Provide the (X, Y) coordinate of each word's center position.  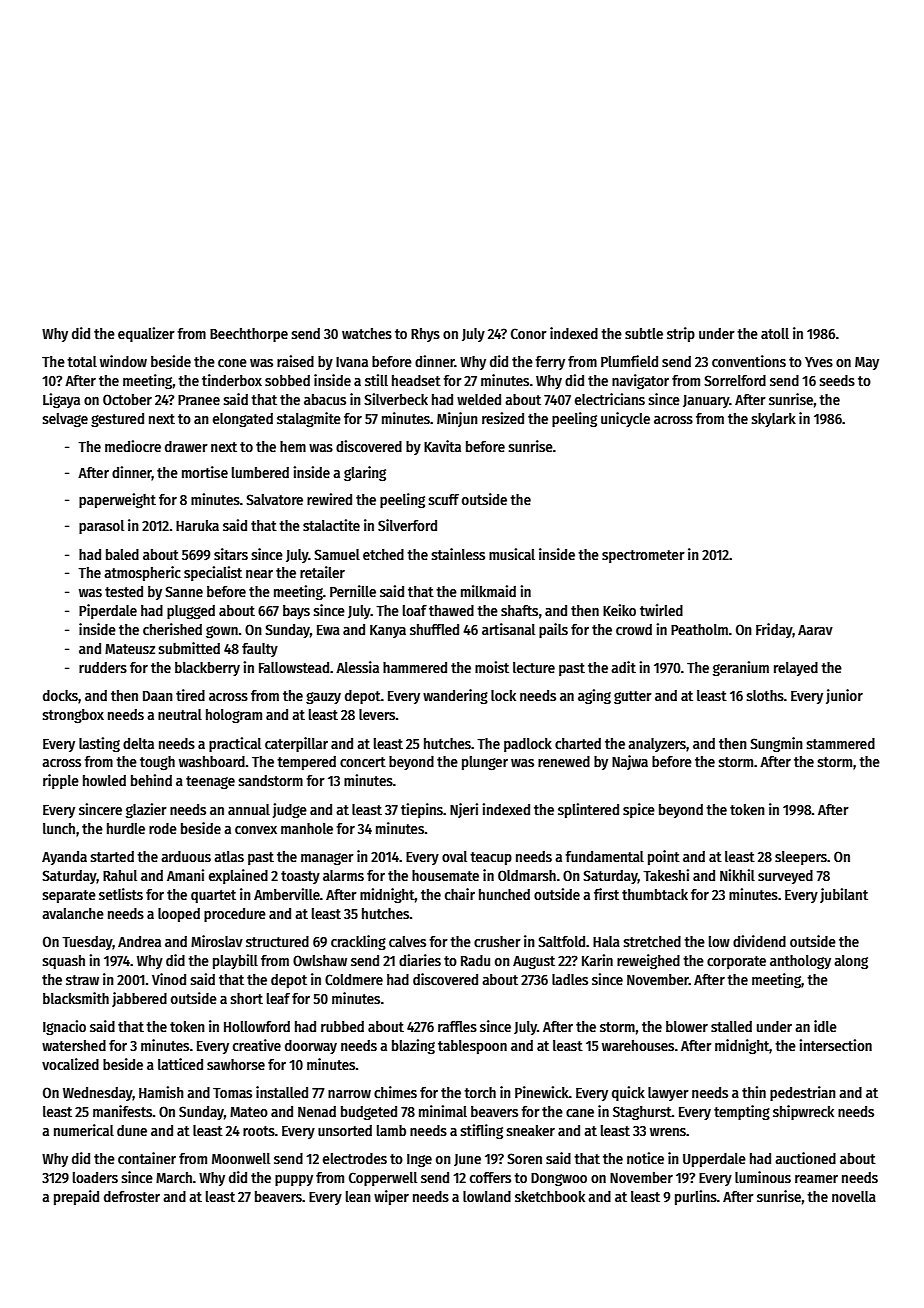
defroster (132, 1196)
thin (754, 1092)
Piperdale (108, 611)
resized (503, 418)
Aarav (815, 630)
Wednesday (98, 1094)
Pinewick (542, 1092)
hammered (415, 667)
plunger (485, 763)
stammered (841, 743)
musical (512, 554)
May (867, 363)
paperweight (117, 500)
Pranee (199, 400)
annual (249, 809)
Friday (774, 630)
